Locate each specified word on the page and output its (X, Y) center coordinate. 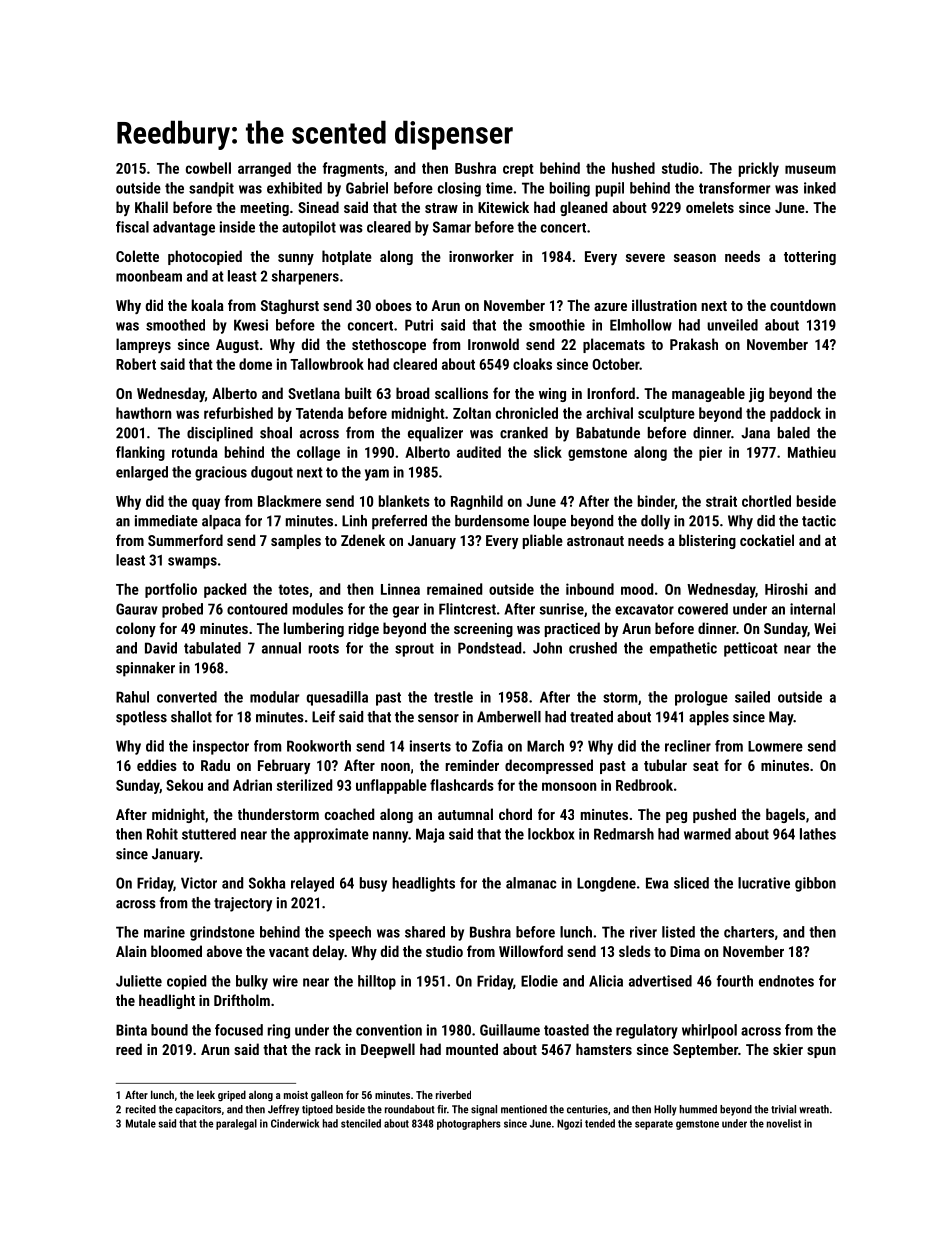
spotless (141, 718)
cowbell (208, 168)
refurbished (238, 413)
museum (810, 169)
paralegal (236, 1124)
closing (459, 189)
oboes (394, 305)
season (695, 258)
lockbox (551, 834)
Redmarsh (624, 834)
